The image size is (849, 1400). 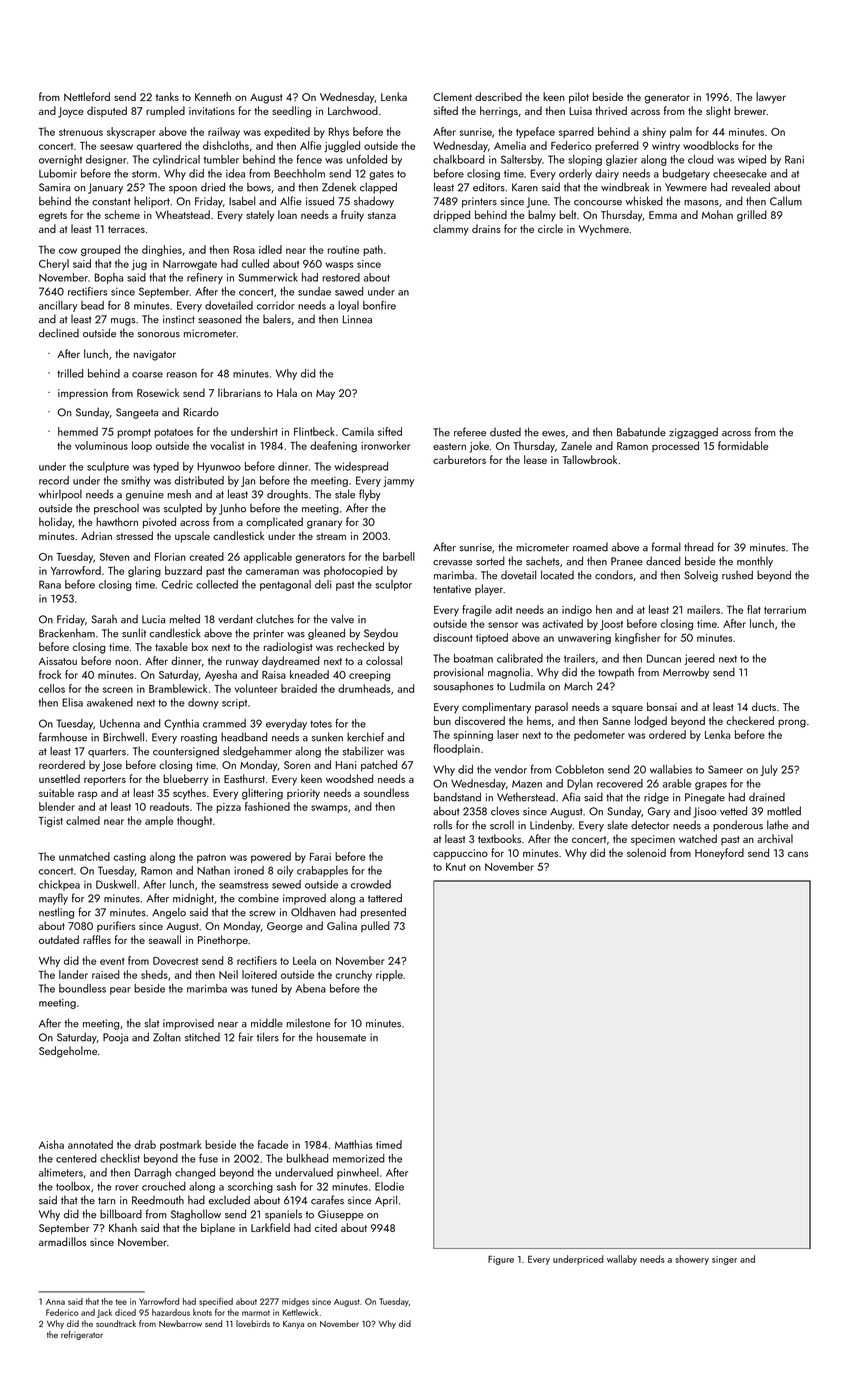 What do you see at coordinates (775, 838) in the screenshot?
I see `archival` at bounding box center [775, 838].
